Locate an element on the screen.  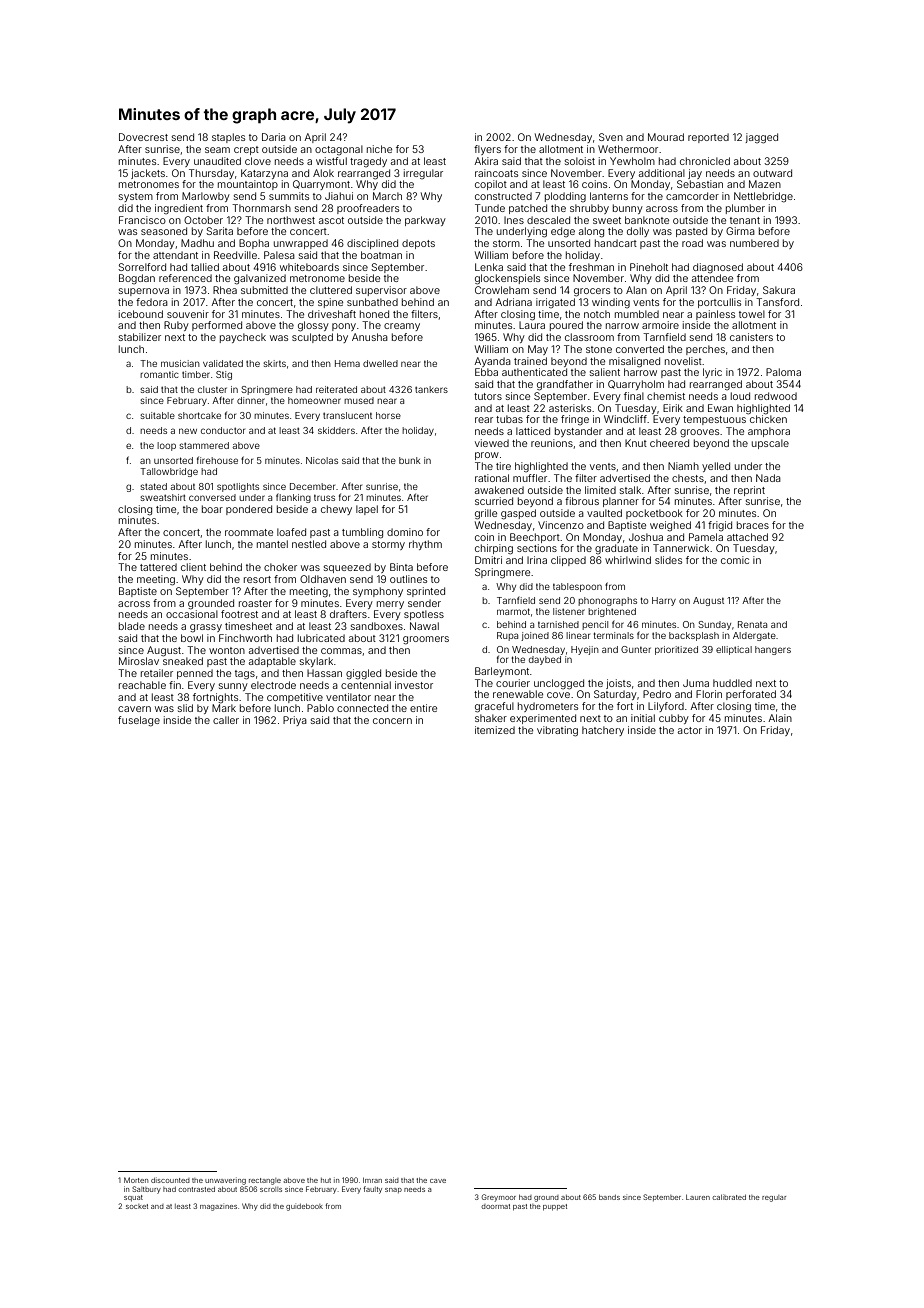
Nicolas is located at coordinates (322, 460).
